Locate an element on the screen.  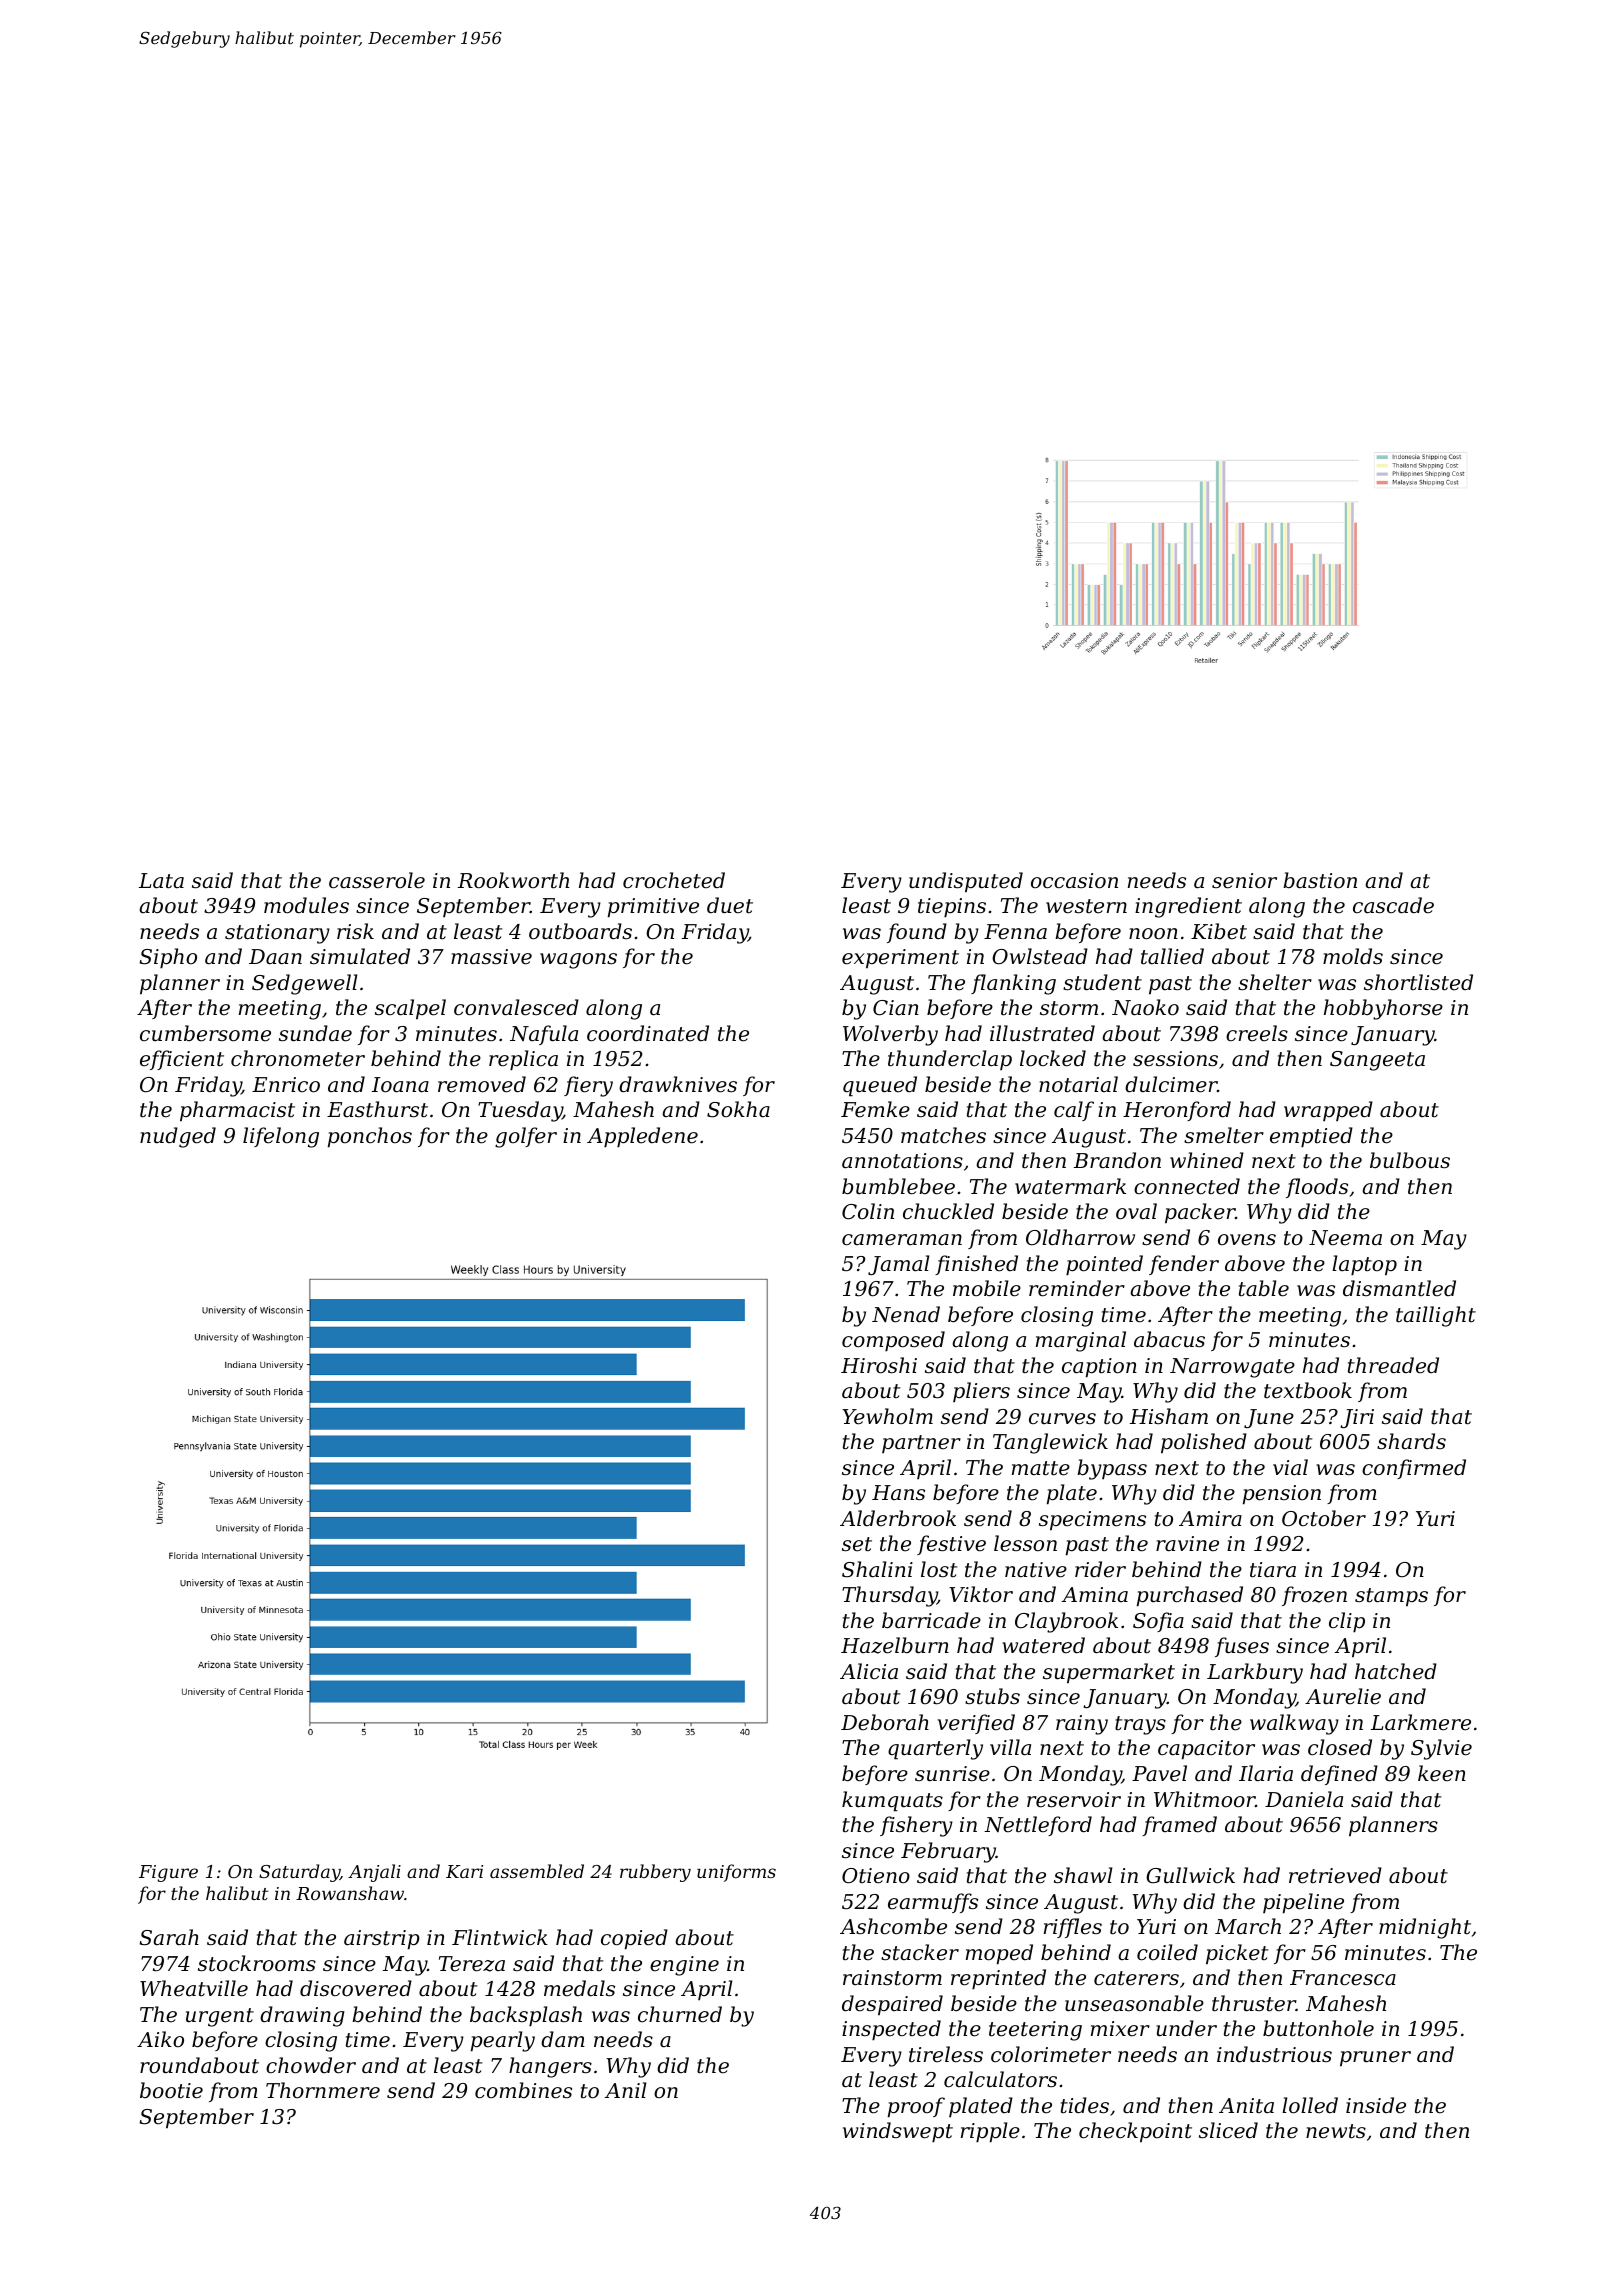
Lata is located at coordinates (161, 881).
